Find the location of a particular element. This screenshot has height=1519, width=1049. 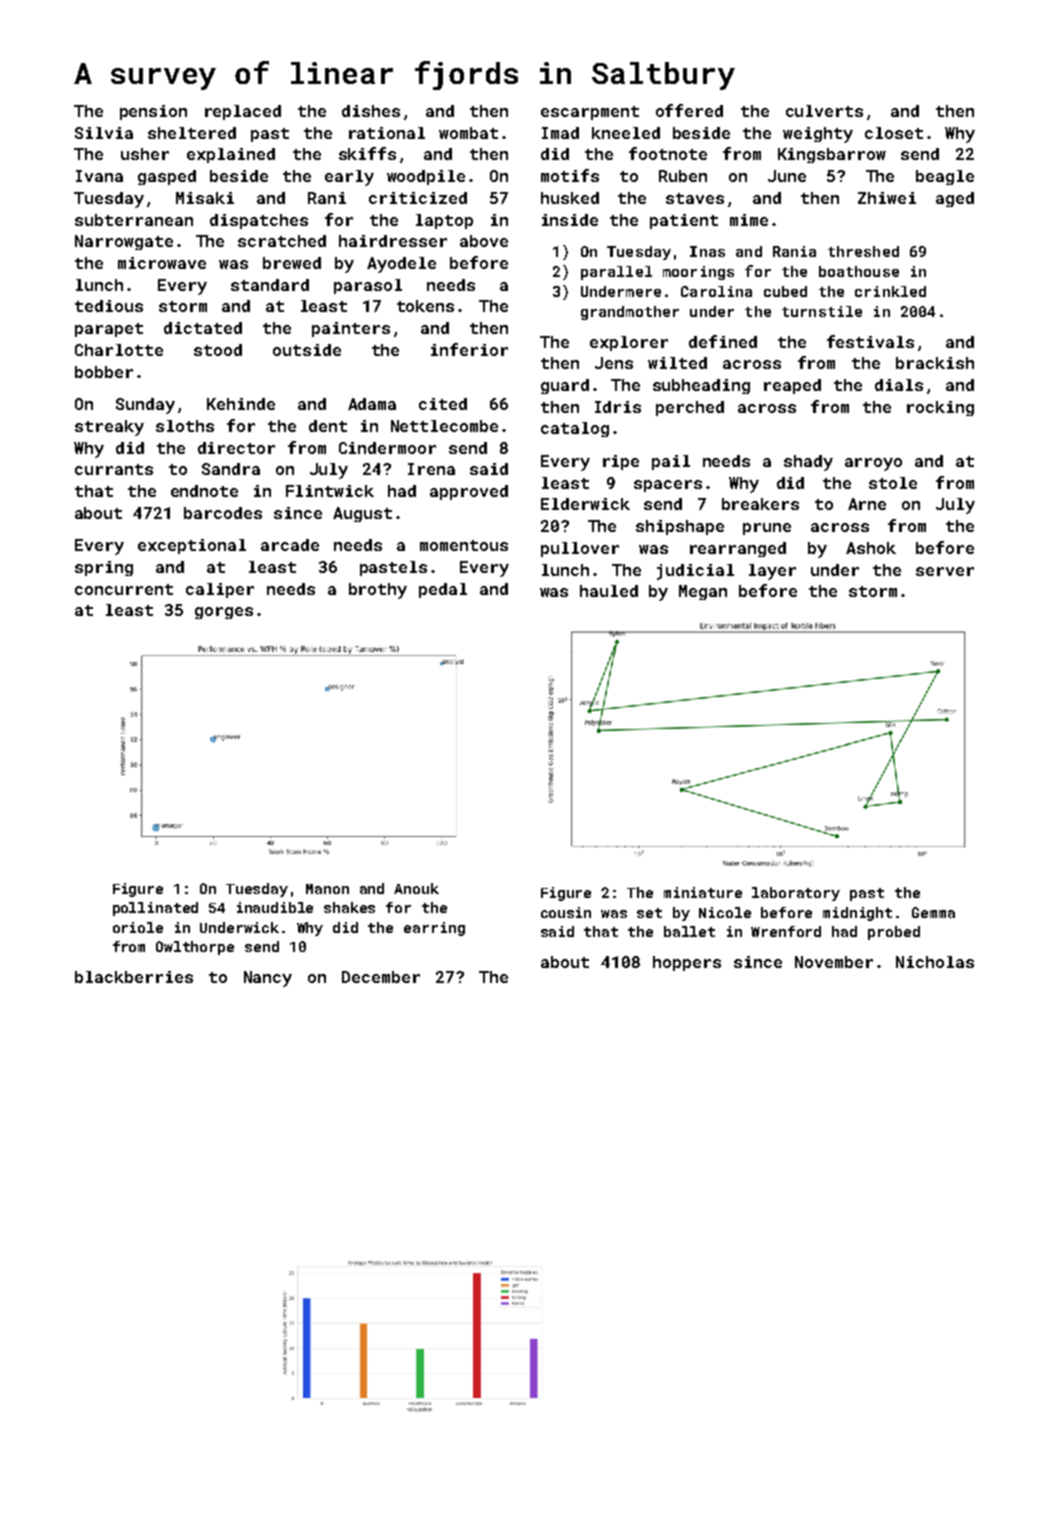

reaped is located at coordinates (792, 386).
